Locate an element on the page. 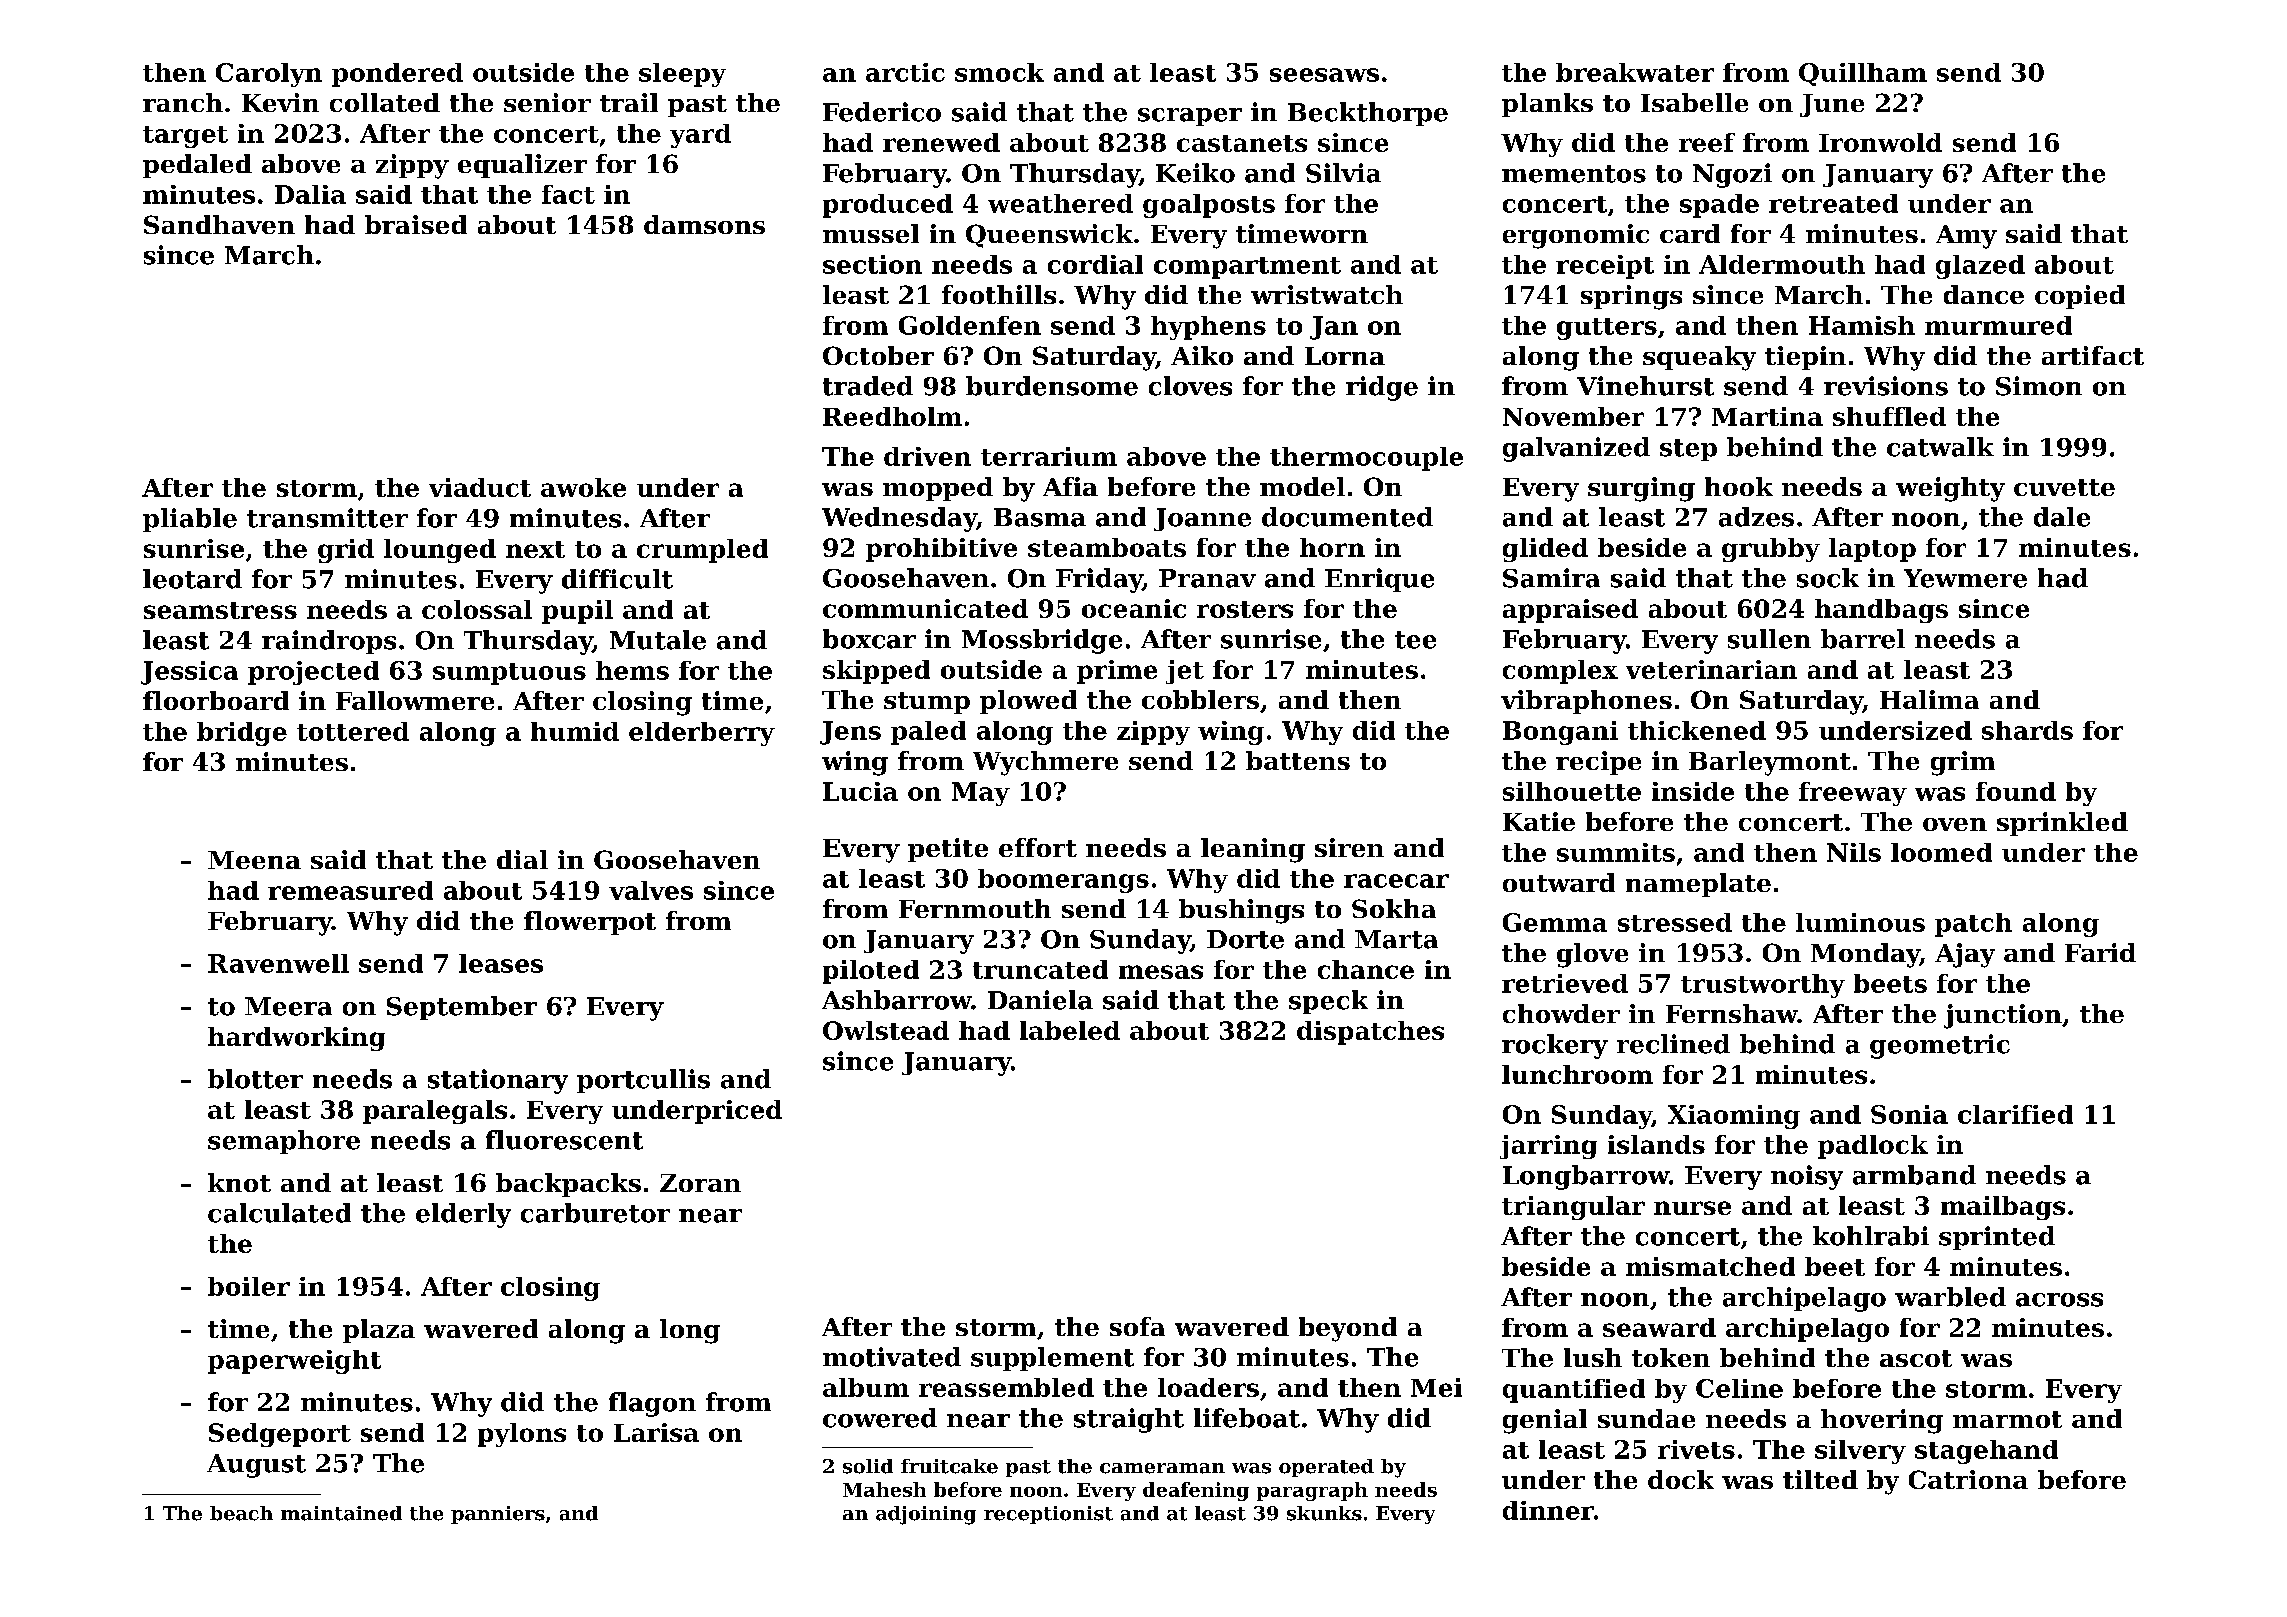 This document has width=2287, height=1617. chance is located at coordinates (1366, 969).
